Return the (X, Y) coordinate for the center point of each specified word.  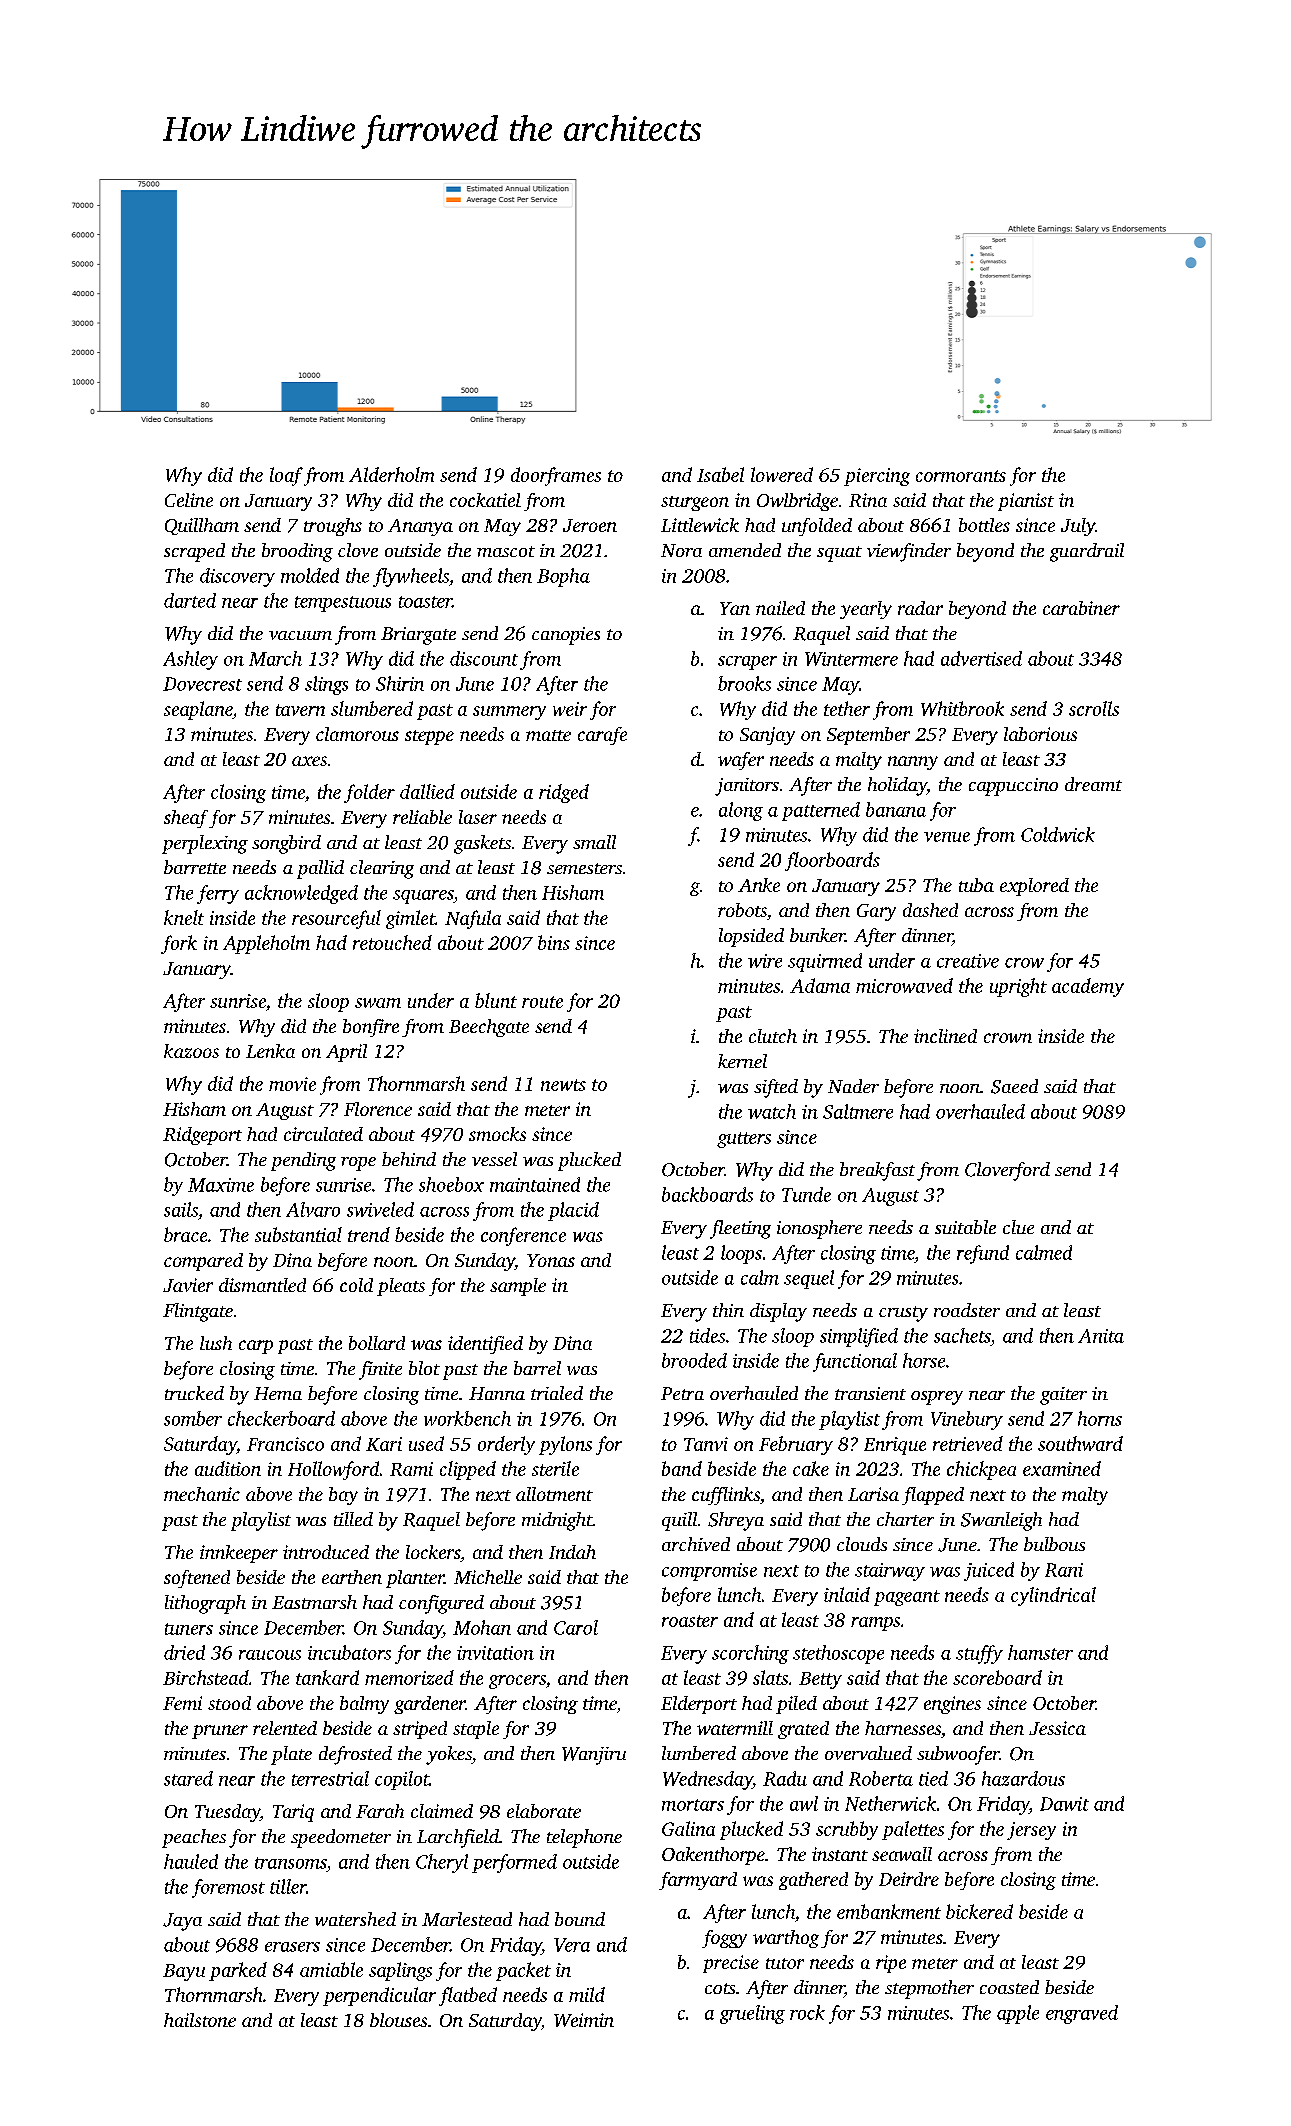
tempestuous (343, 604)
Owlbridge (797, 502)
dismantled (262, 1285)
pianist (1026, 502)
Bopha (563, 577)
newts (563, 1085)
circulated (323, 1134)
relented (285, 1728)
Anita (1101, 1336)
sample (518, 1287)
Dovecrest (202, 684)
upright (1018, 987)
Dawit (1064, 1804)
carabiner (1081, 608)
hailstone (200, 2020)
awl (804, 1803)
